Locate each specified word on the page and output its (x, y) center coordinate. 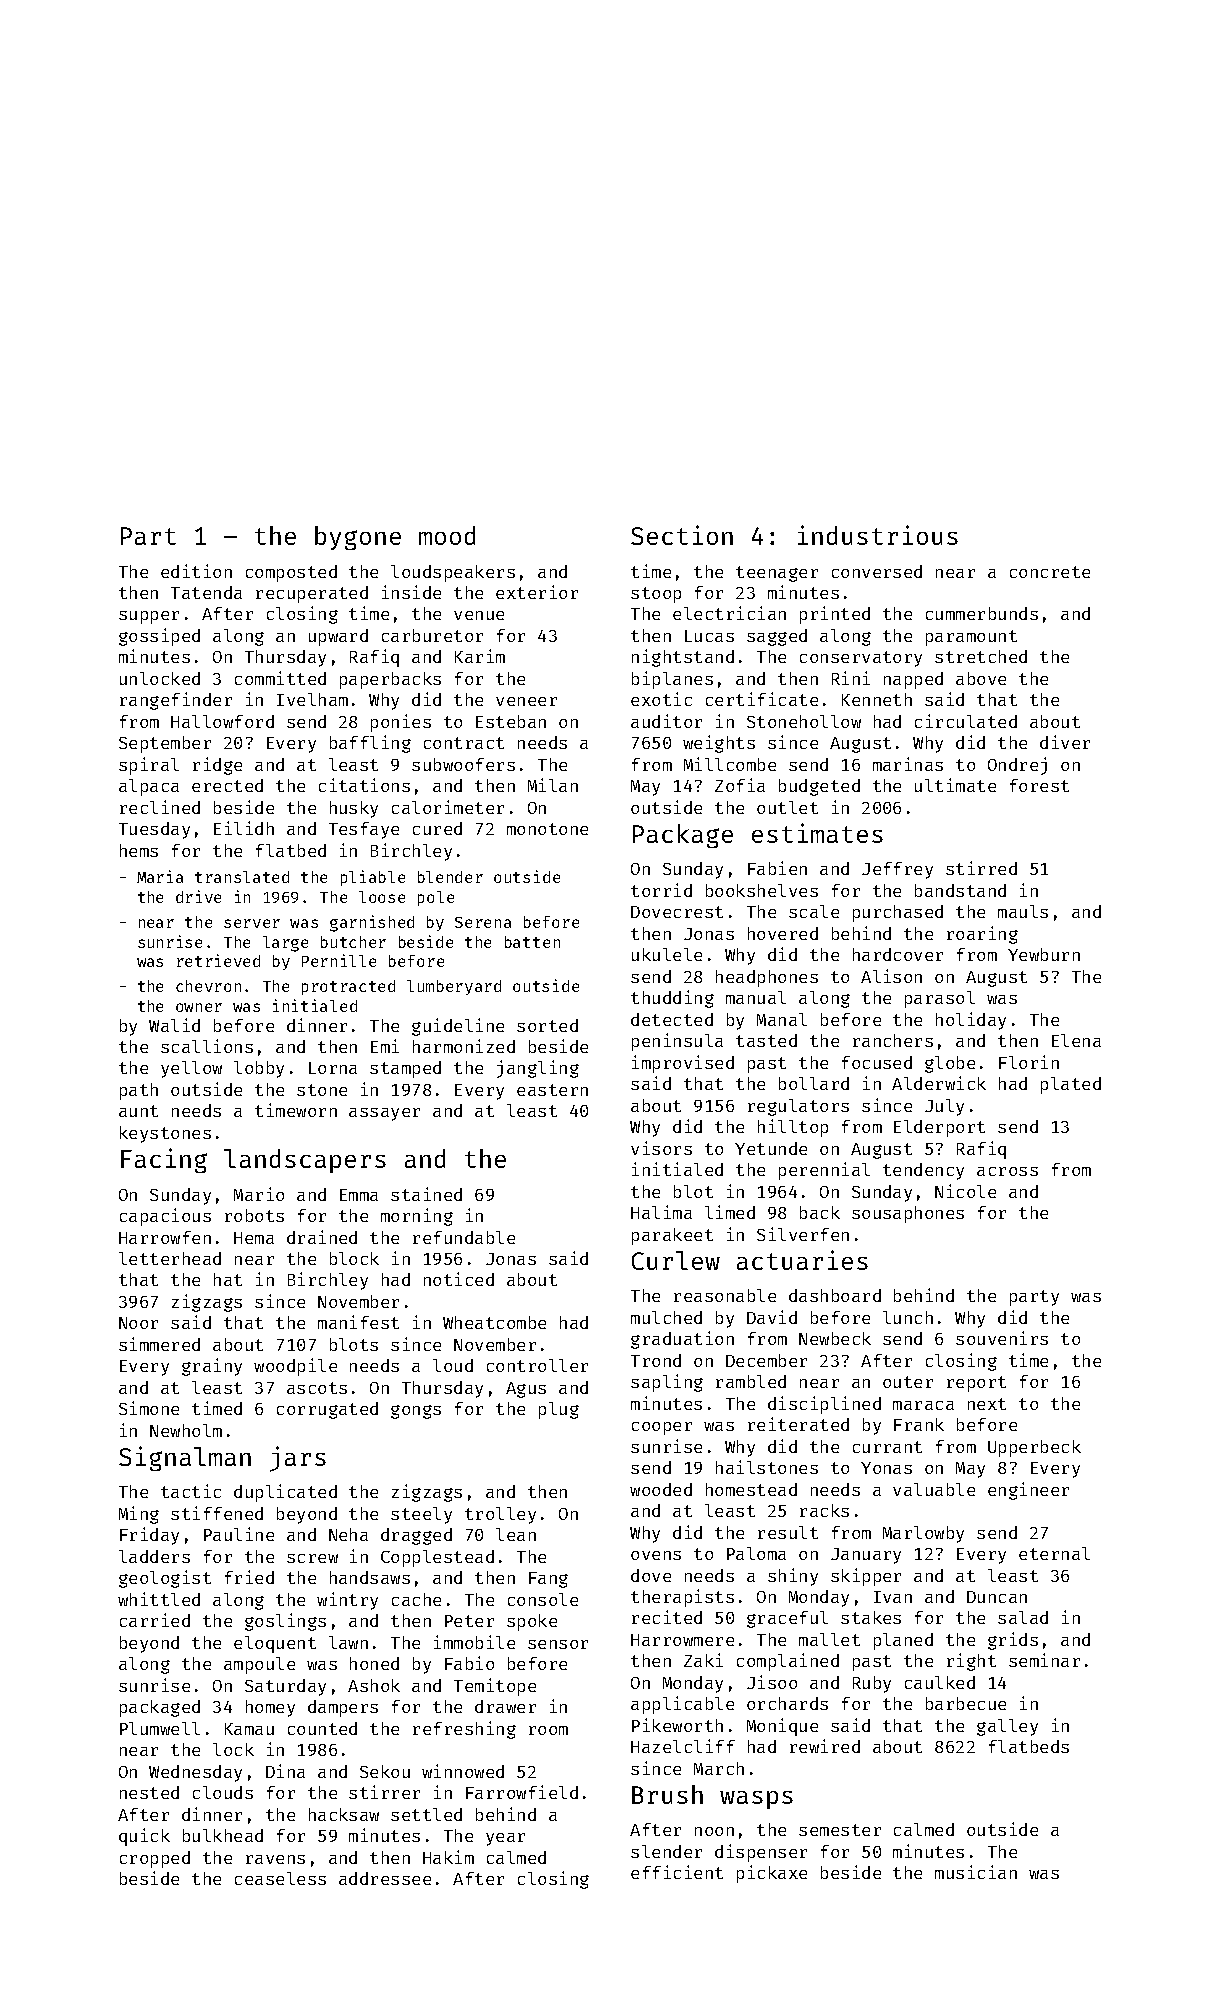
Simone (149, 1408)
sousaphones (908, 1214)
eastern (552, 1090)
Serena (483, 922)
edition (196, 571)
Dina (285, 1771)
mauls (1023, 911)
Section (682, 535)
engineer (1028, 1491)
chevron (208, 986)
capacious (165, 1217)
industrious (878, 535)
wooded (661, 1489)
